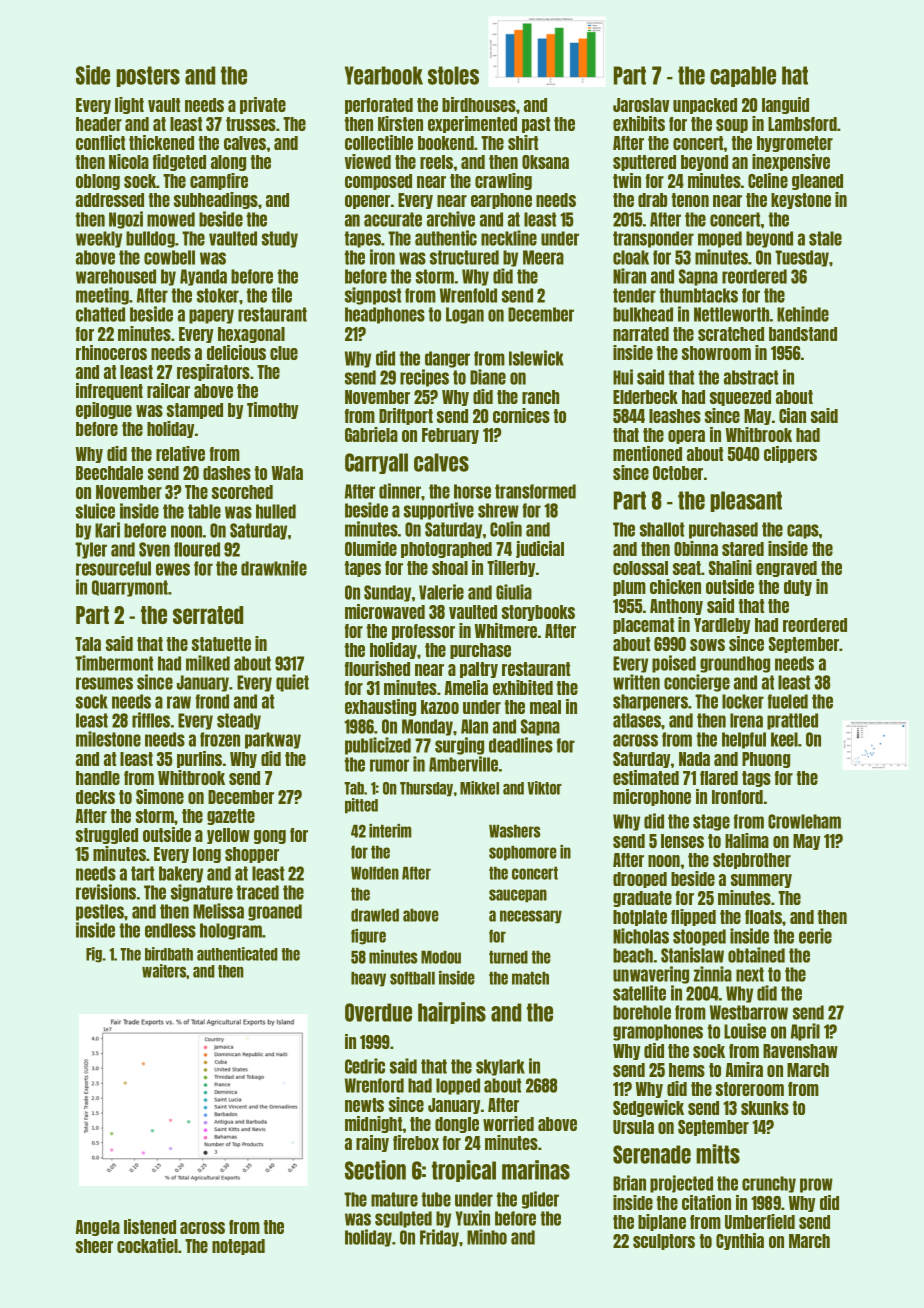 Image resolution: width=924 pixels, height=1308 pixels. What do you see at coordinates (543, 257) in the page?
I see `Meera` at bounding box center [543, 257].
